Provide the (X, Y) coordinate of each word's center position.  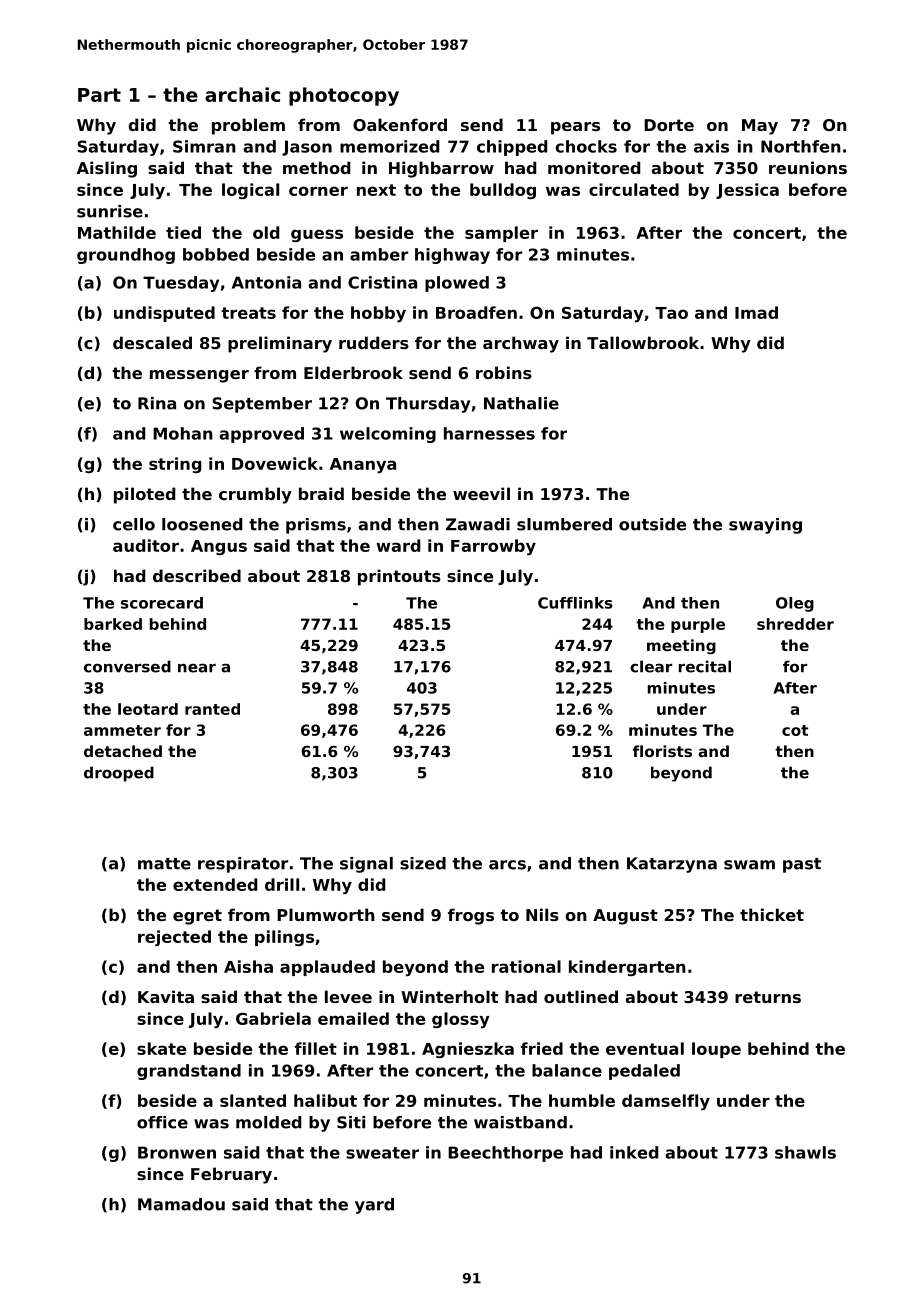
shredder (795, 624)
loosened (202, 524)
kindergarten (627, 968)
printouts (399, 577)
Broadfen (476, 312)
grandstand (189, 1072)
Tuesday (181, 284)
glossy (461, 1020)
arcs (507, 865)
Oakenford (400, 124)
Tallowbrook (643, 342)
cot (795, 730)
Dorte (669, 125)
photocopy (344, 96)
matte (164, 864)
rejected (174, 938)
